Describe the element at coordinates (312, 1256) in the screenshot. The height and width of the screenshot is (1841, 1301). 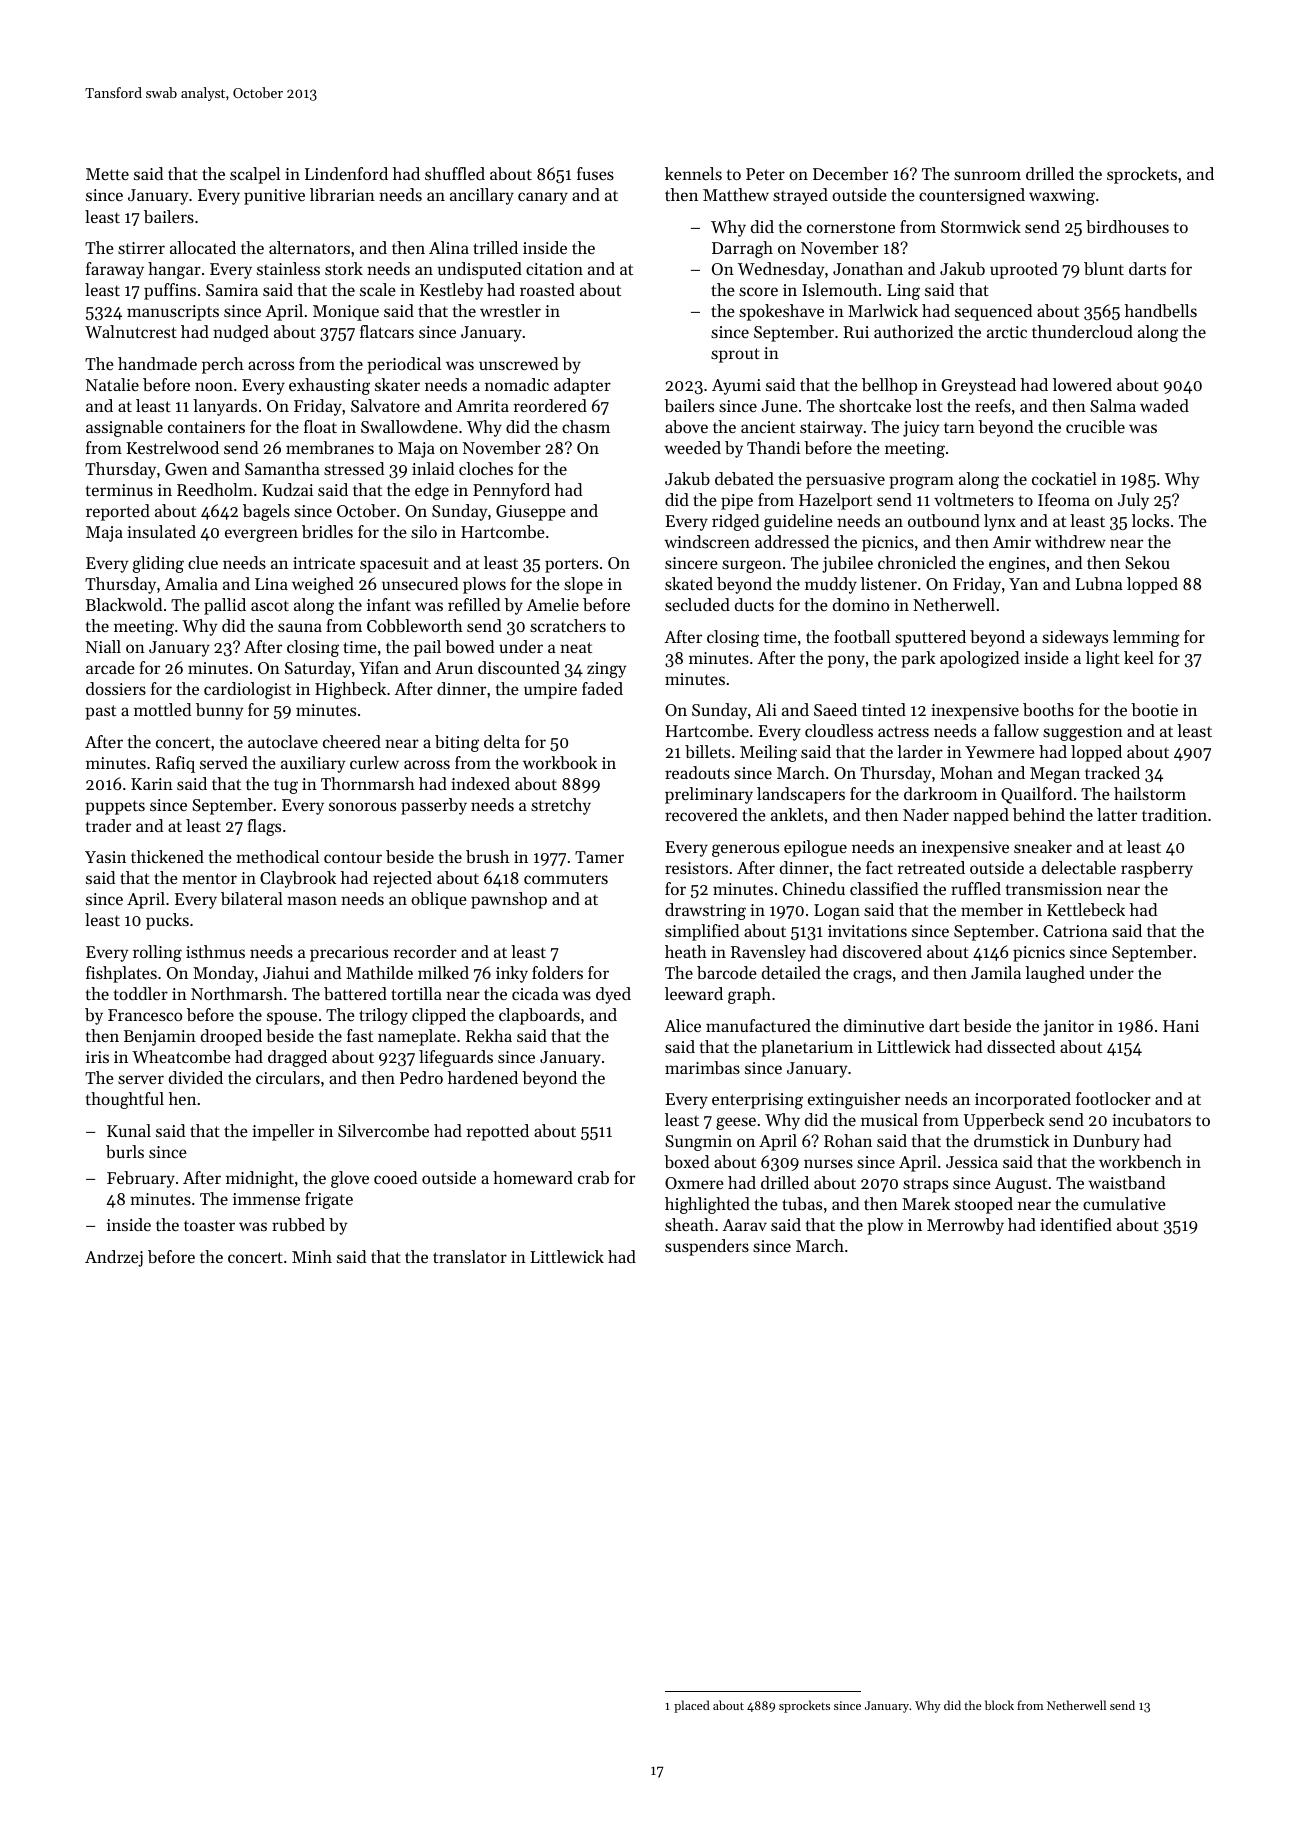
I see `Minh` at that location.
